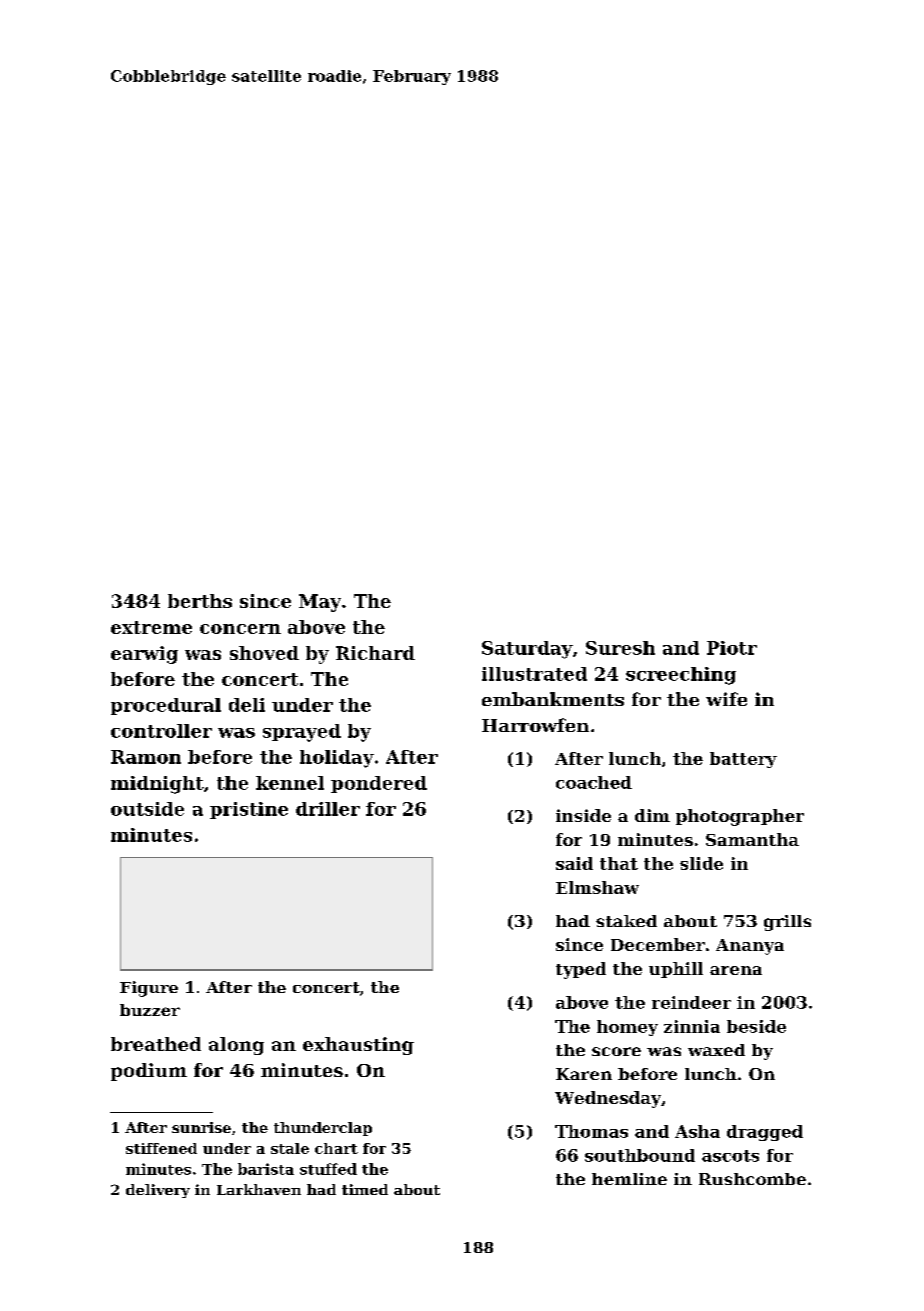  I want to click on battery, so click(743, 760).
